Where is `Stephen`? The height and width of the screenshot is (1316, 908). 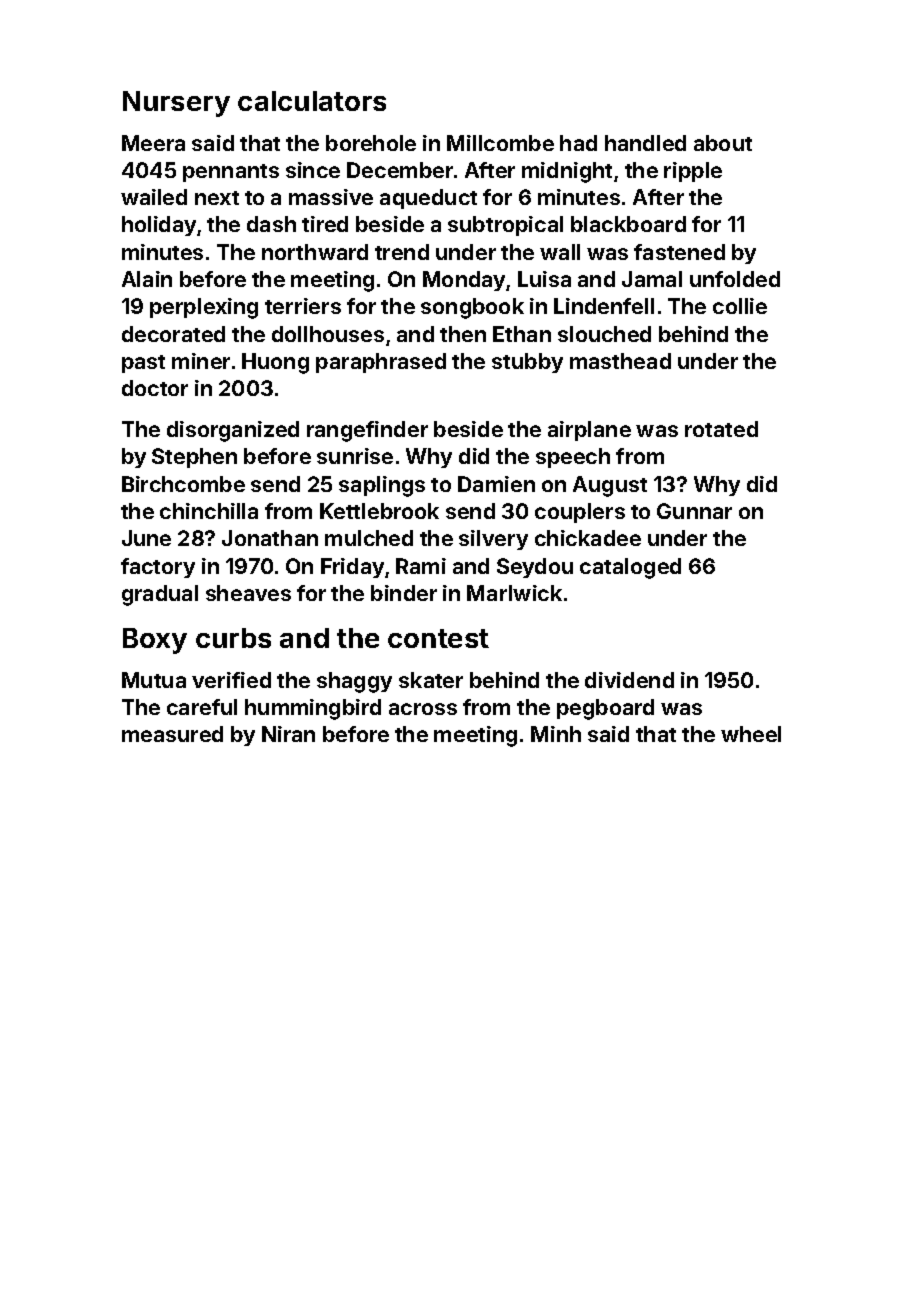
Stephen is located at coordinates (194, 458).
